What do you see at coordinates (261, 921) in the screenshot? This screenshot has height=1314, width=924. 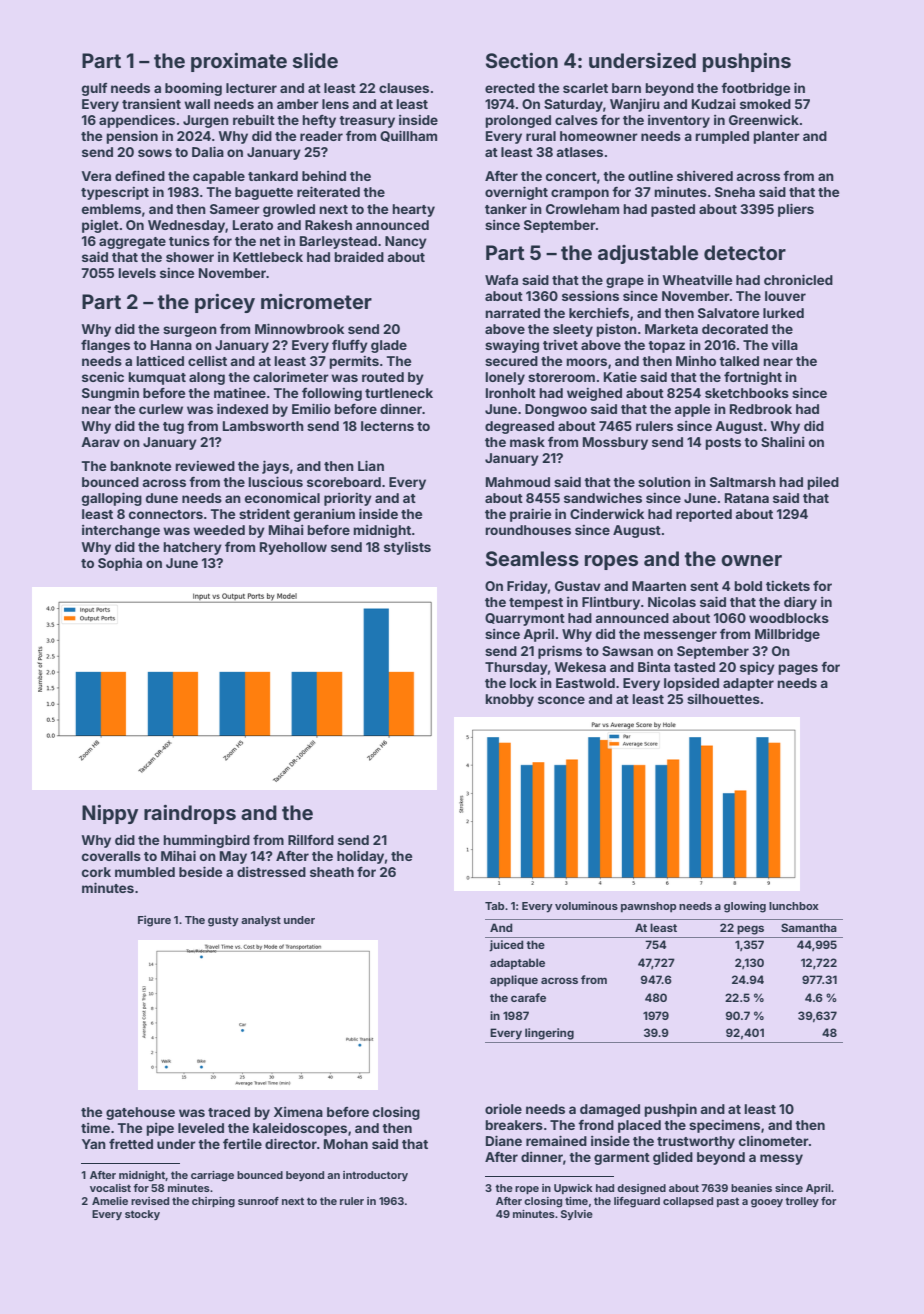 I see `analyst` at bounding box center [261, 921].
